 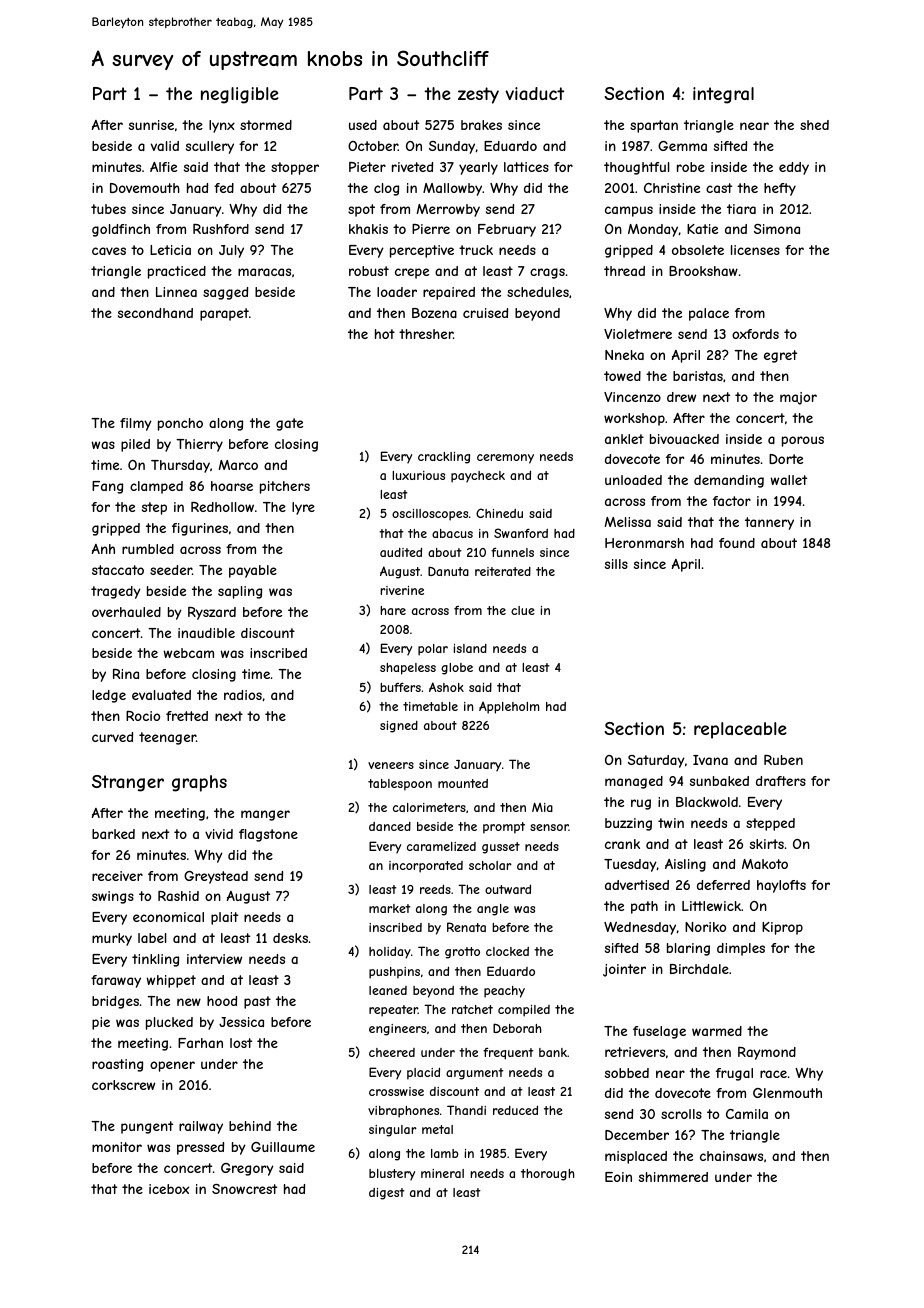 What do you see at coordinates (250, 1126) in the screenshot?
I see `behind` at bounding box center [250, 1126].
